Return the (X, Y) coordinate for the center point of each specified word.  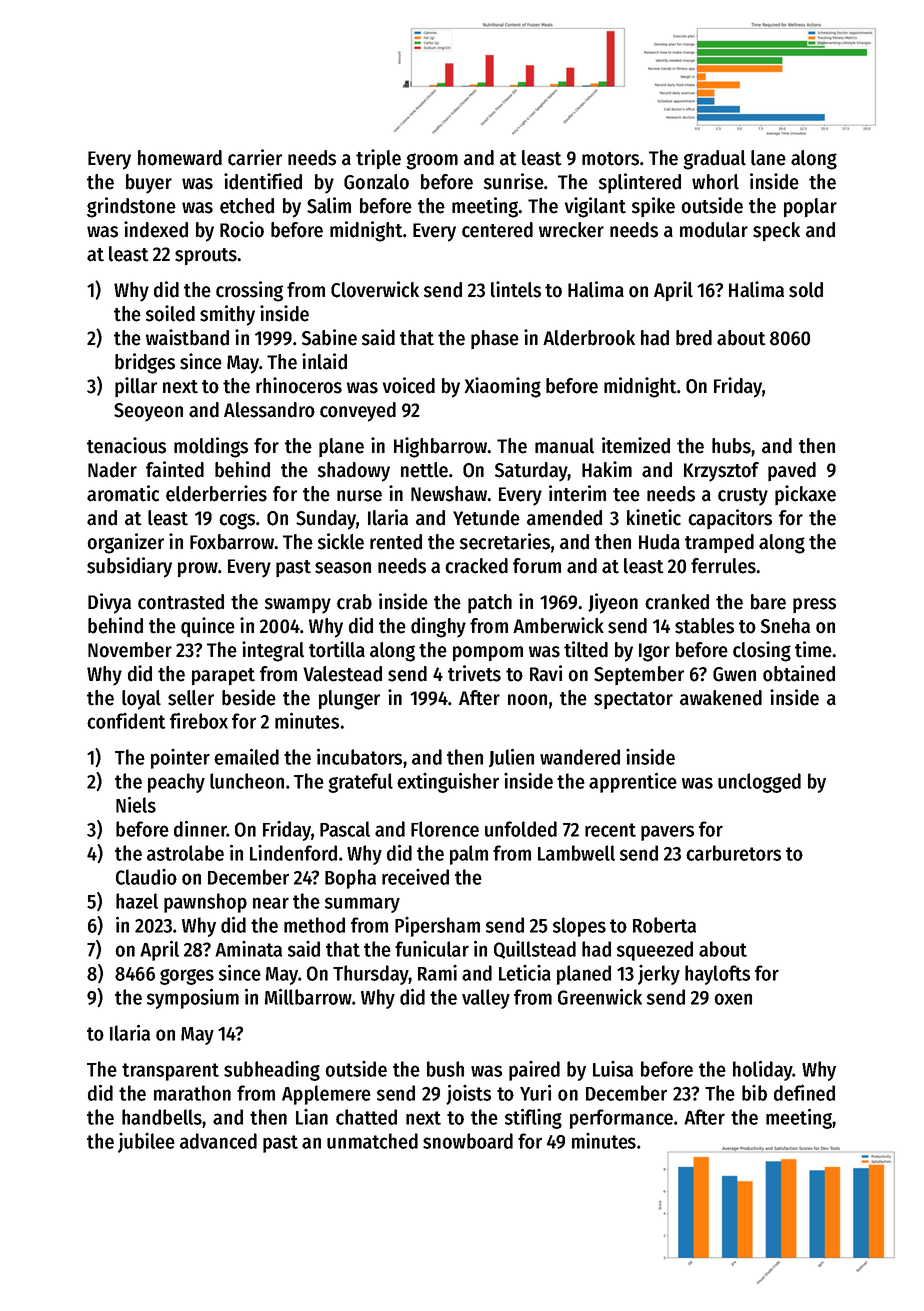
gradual (714, 160)
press (814, 605)
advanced (218, 1141)
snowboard (468, 1141)
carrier (255, 157)
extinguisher (448, 782)
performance (621, 1119)
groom (432, 161)
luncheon (247, 781)
